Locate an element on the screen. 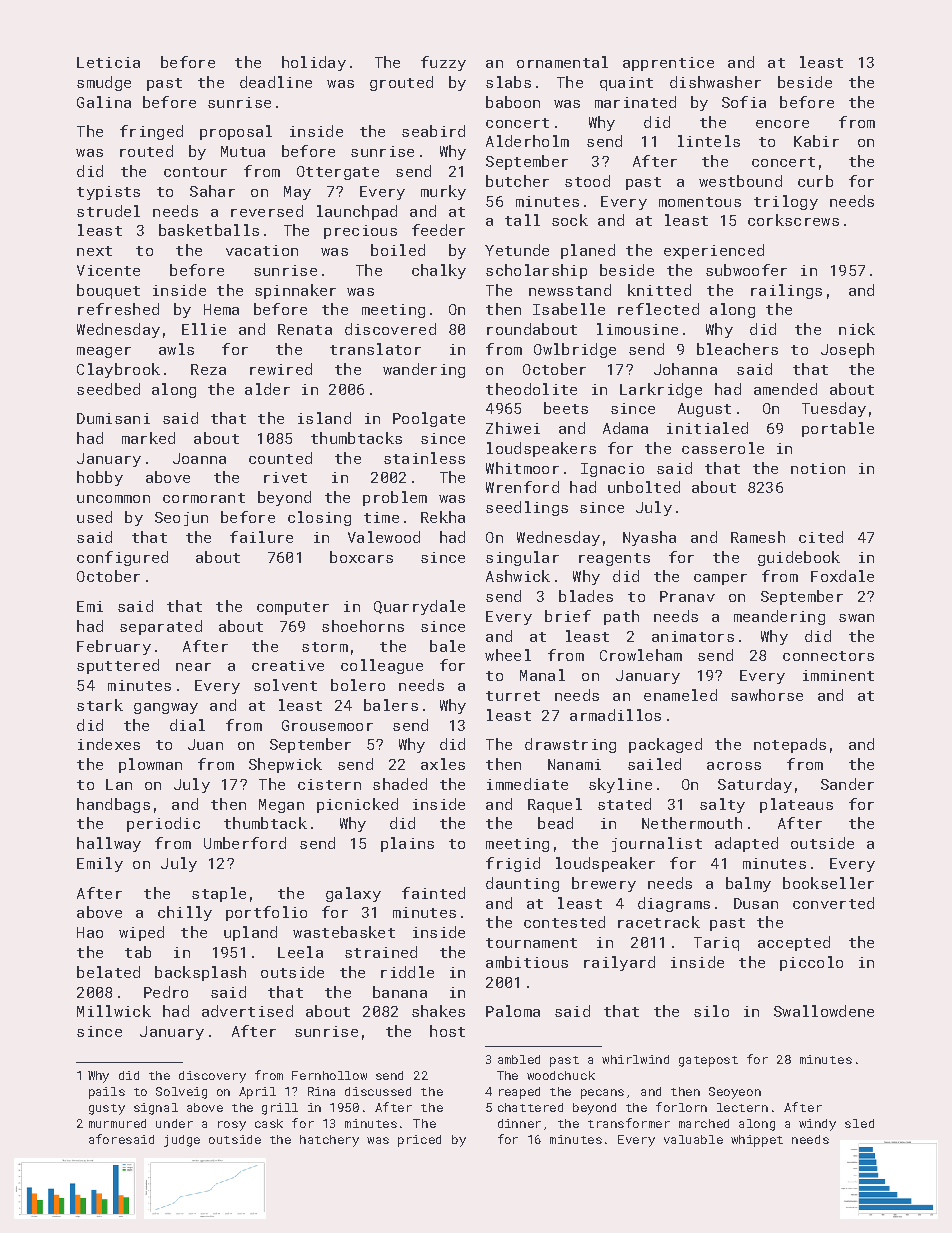  fuzzy is located at coordinates (443, 63).
